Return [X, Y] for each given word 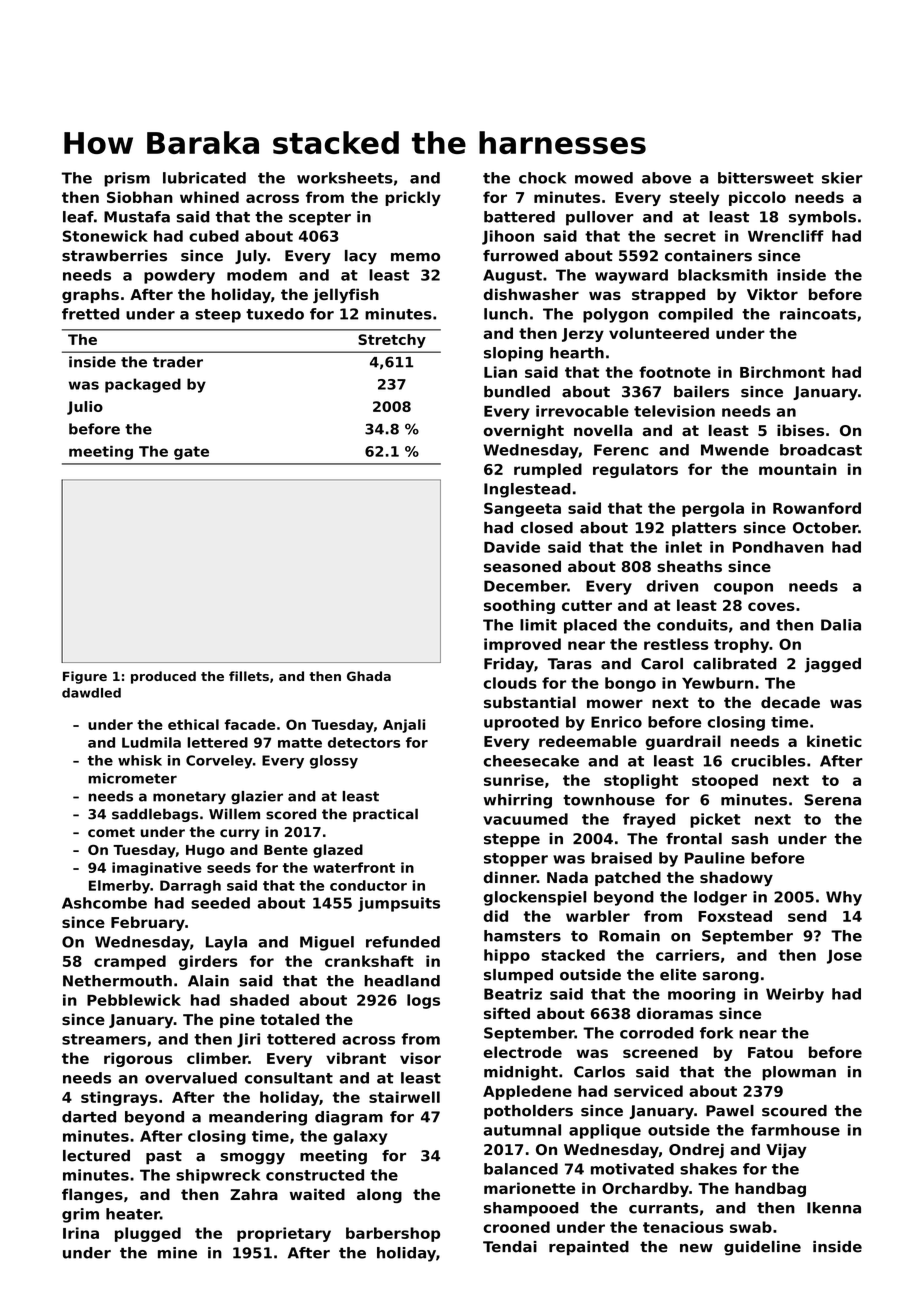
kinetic [834, 741]
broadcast [821, 450]
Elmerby [119, 887]
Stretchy [392, 341]
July [251, 257]
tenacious [683, 1227]
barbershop [393, 1234]
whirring [518, 801]
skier [842, 178]
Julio [85, 408]
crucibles [768, 761]
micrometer [132, 778]
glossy [334, 762]
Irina [81, 1233]
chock [542, 178]
